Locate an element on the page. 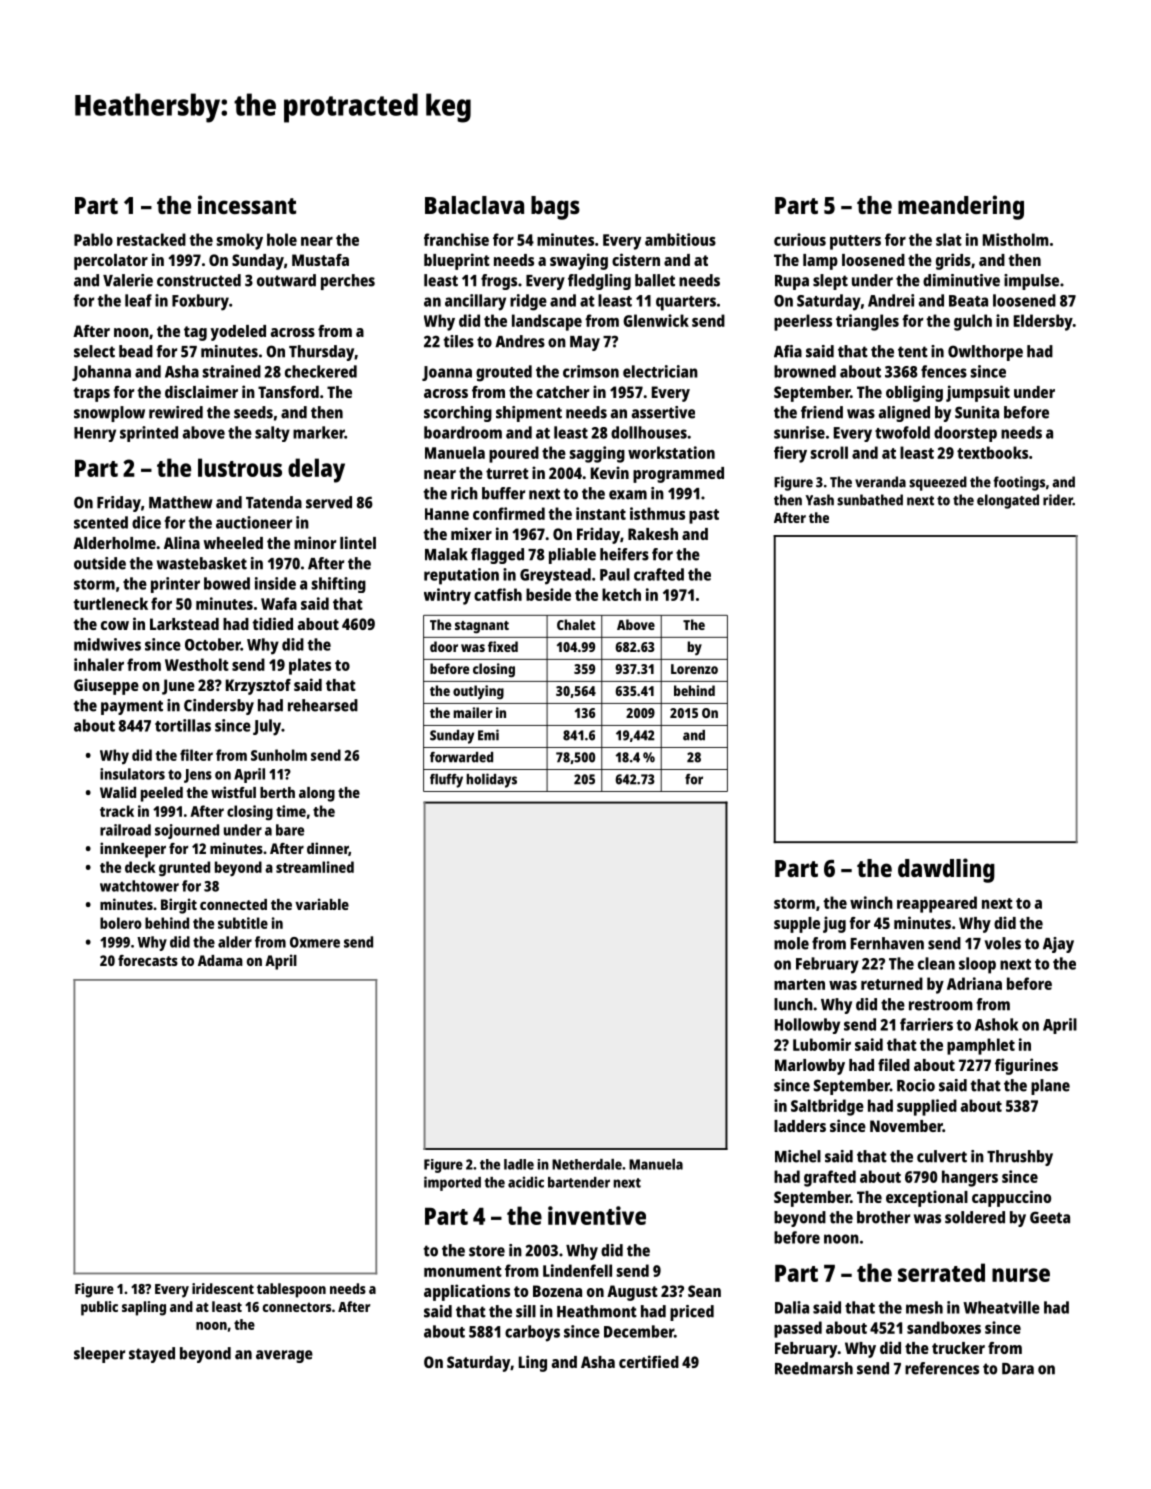  iridescent is located at coordinates (223, 1288).
